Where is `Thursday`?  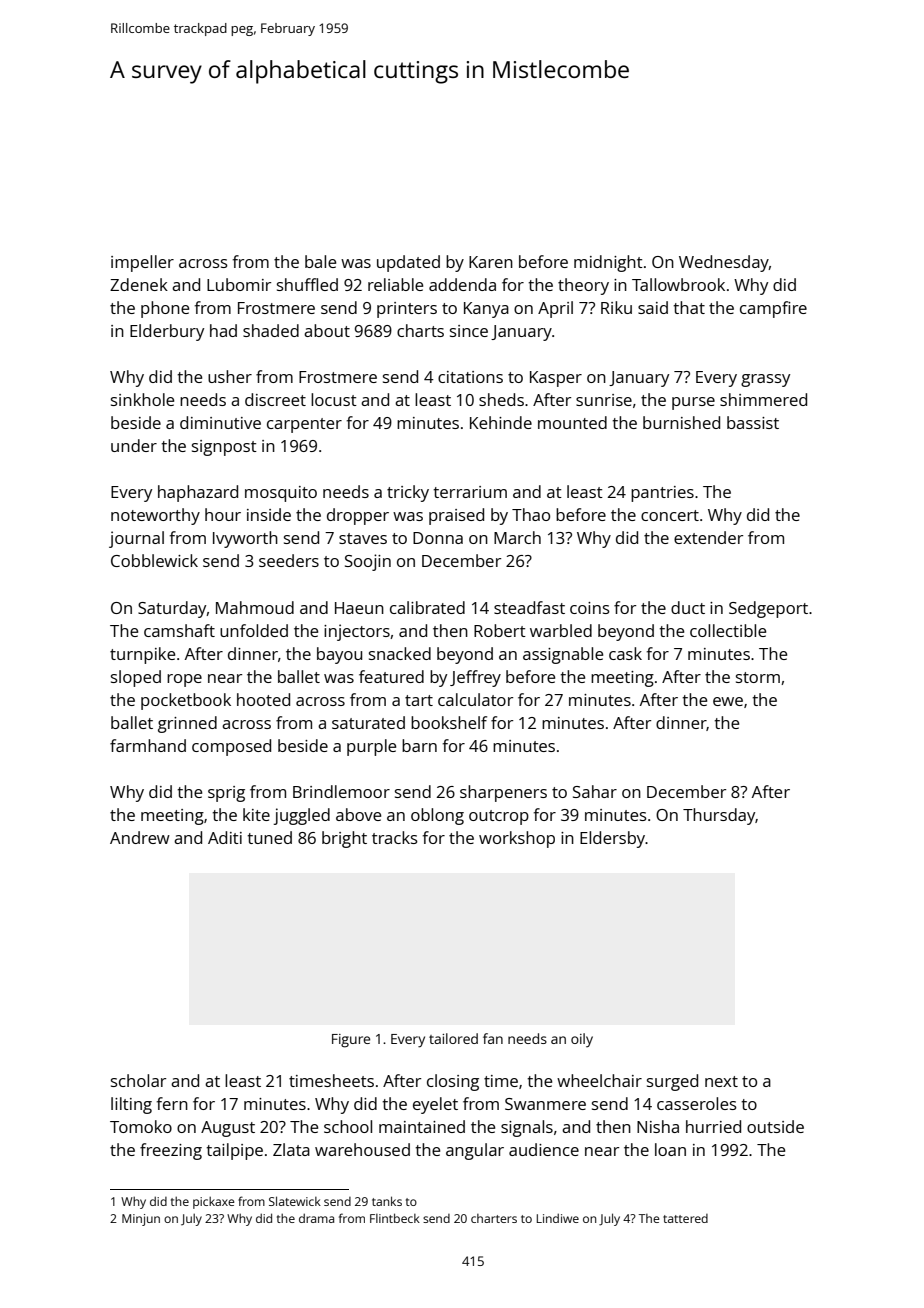 Thursday is located at coordinates (719, 816).
